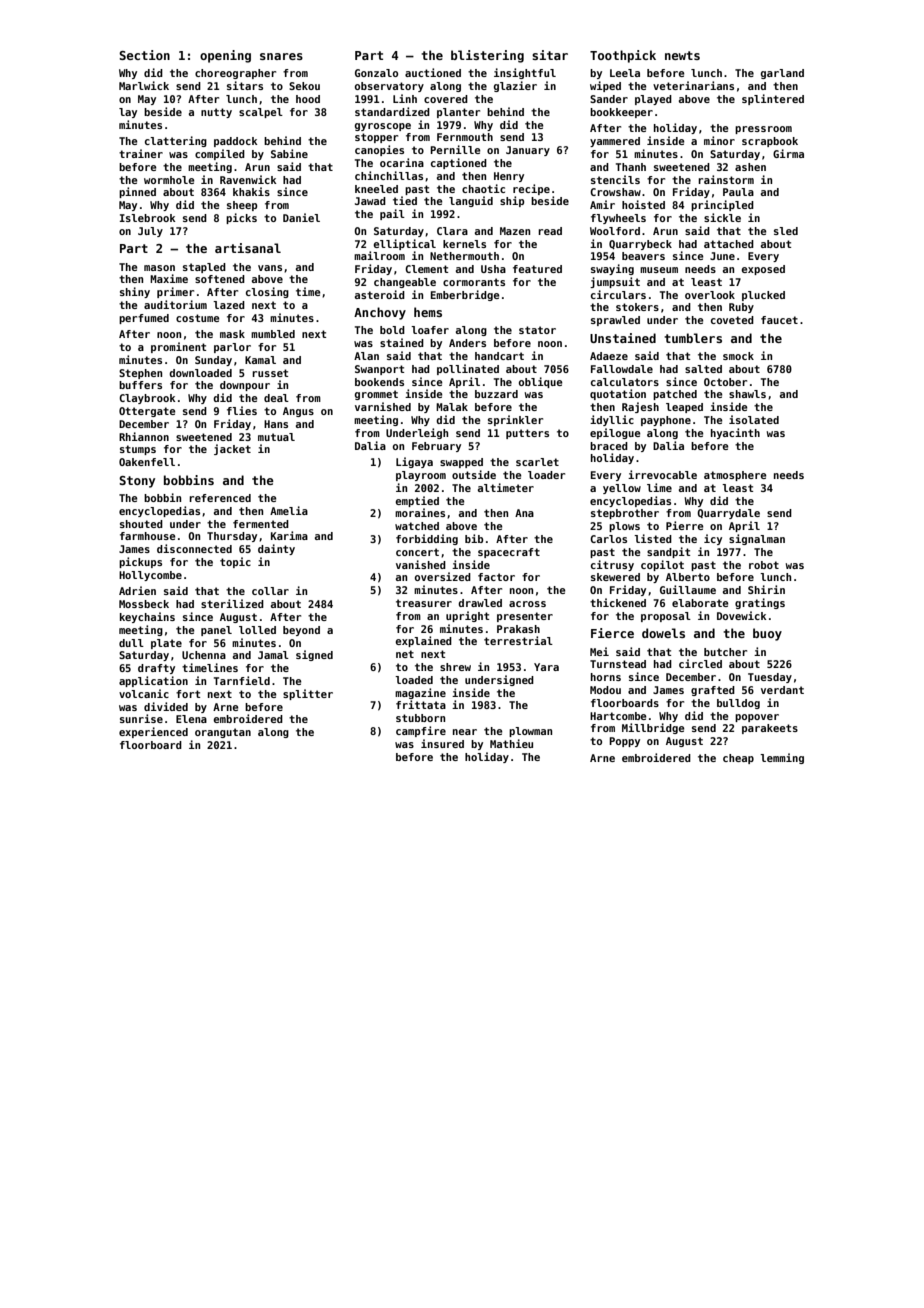  Describe the element at coordinates (380, 294) in the image. I see `asteroid` at that location.
